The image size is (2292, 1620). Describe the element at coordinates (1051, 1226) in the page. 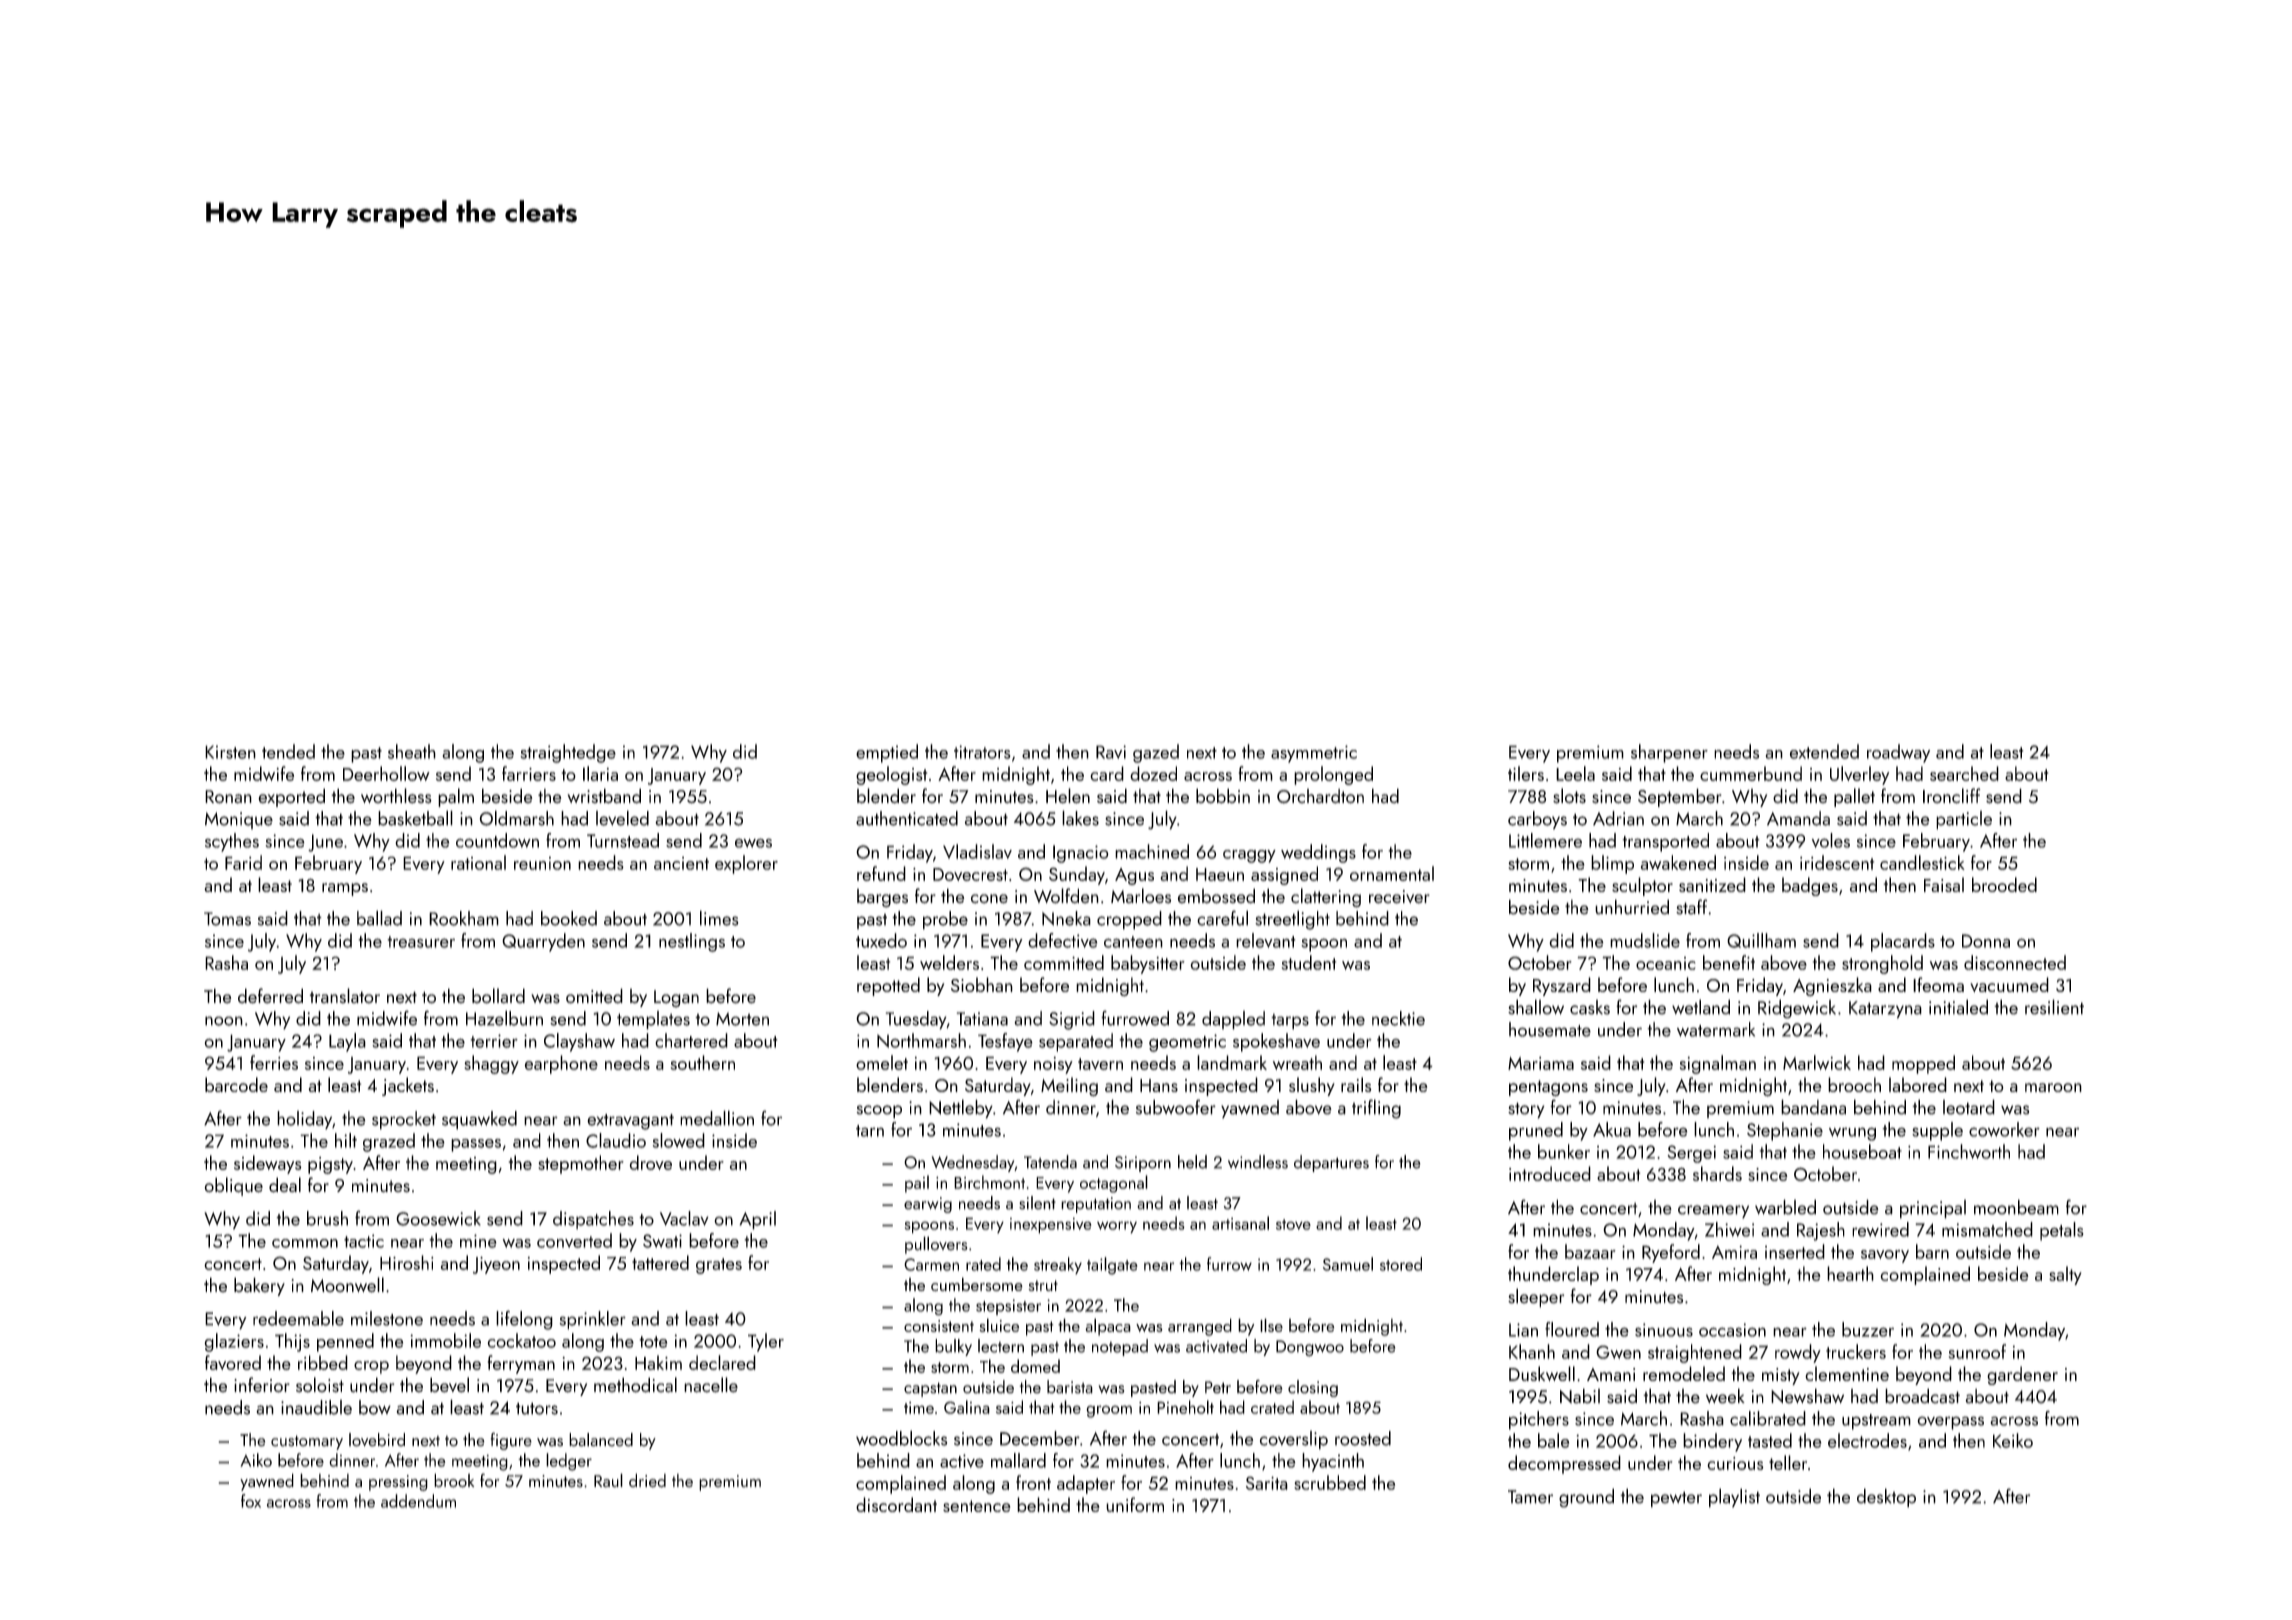

I see `inexpensive` at that location.
